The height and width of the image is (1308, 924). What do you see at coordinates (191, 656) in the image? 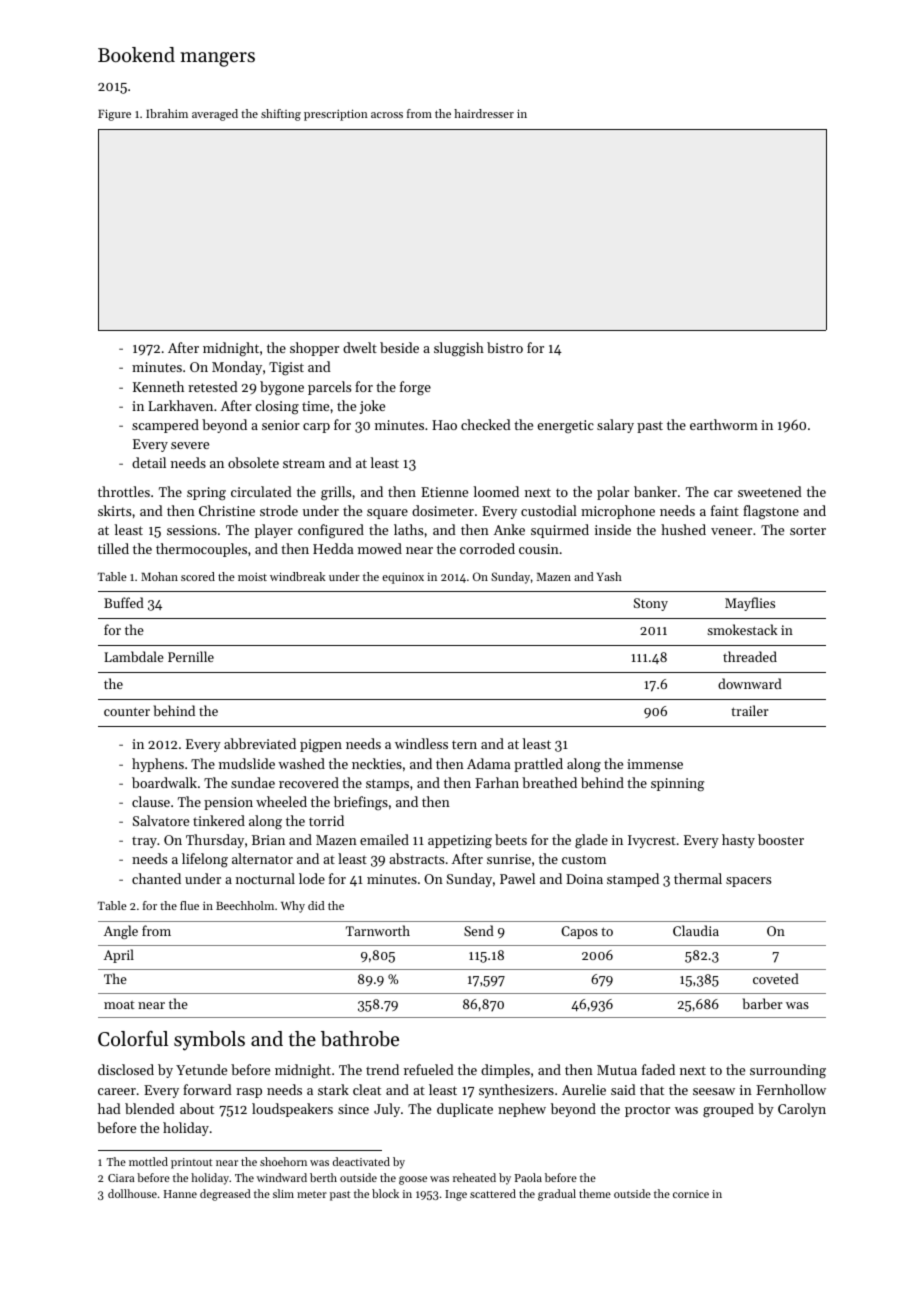
I see `Pernille` at bounding box center [191, 656].
